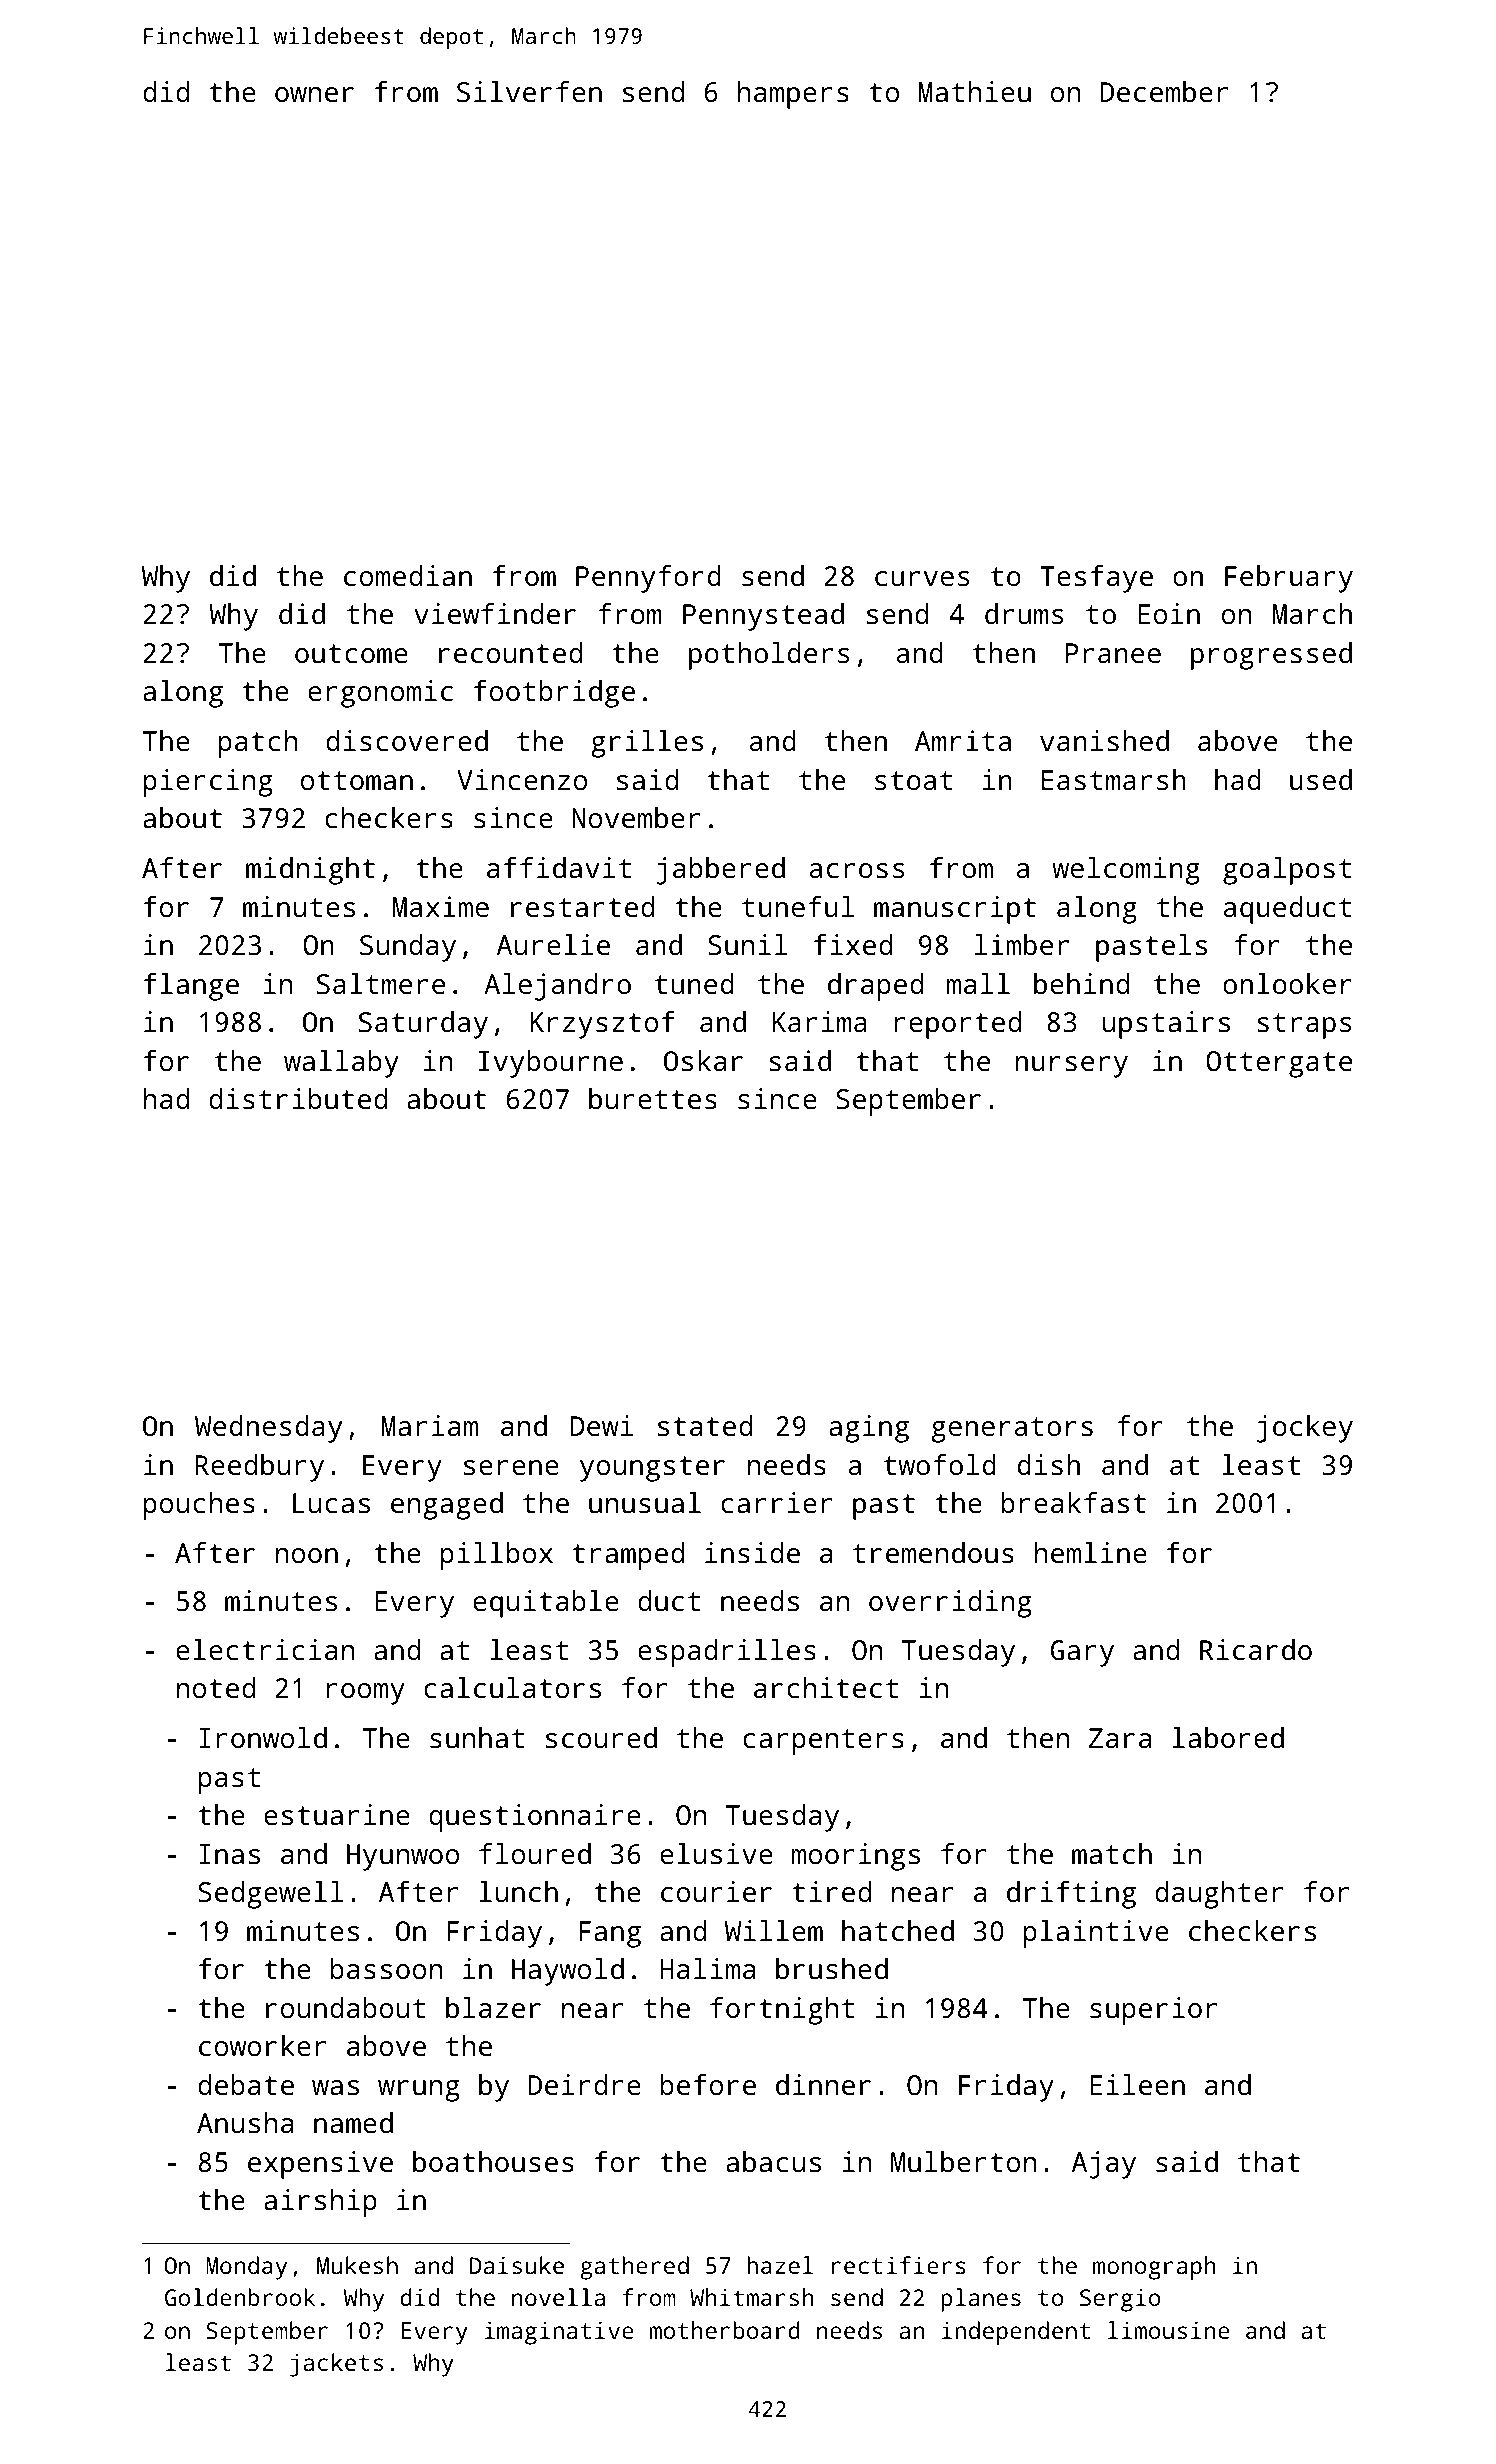 Image resolution: width=1496 pixels, height=2464 pixels. Describe the element at coordinates (634, 2268) in the image. I see `gathered` at that location.
